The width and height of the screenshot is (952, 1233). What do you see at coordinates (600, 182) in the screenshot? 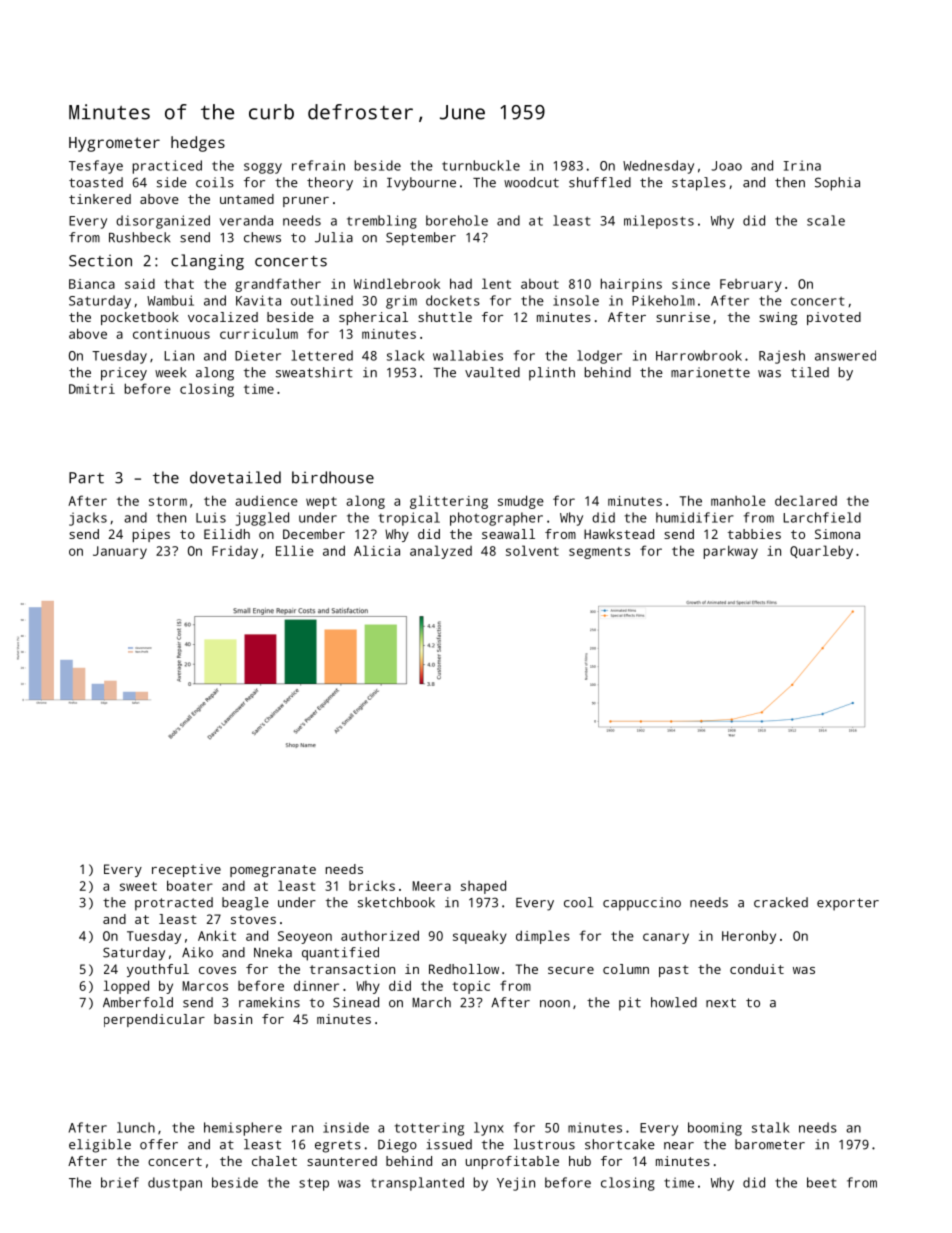
I see `shuffled` at bounding box center [600, 182].
